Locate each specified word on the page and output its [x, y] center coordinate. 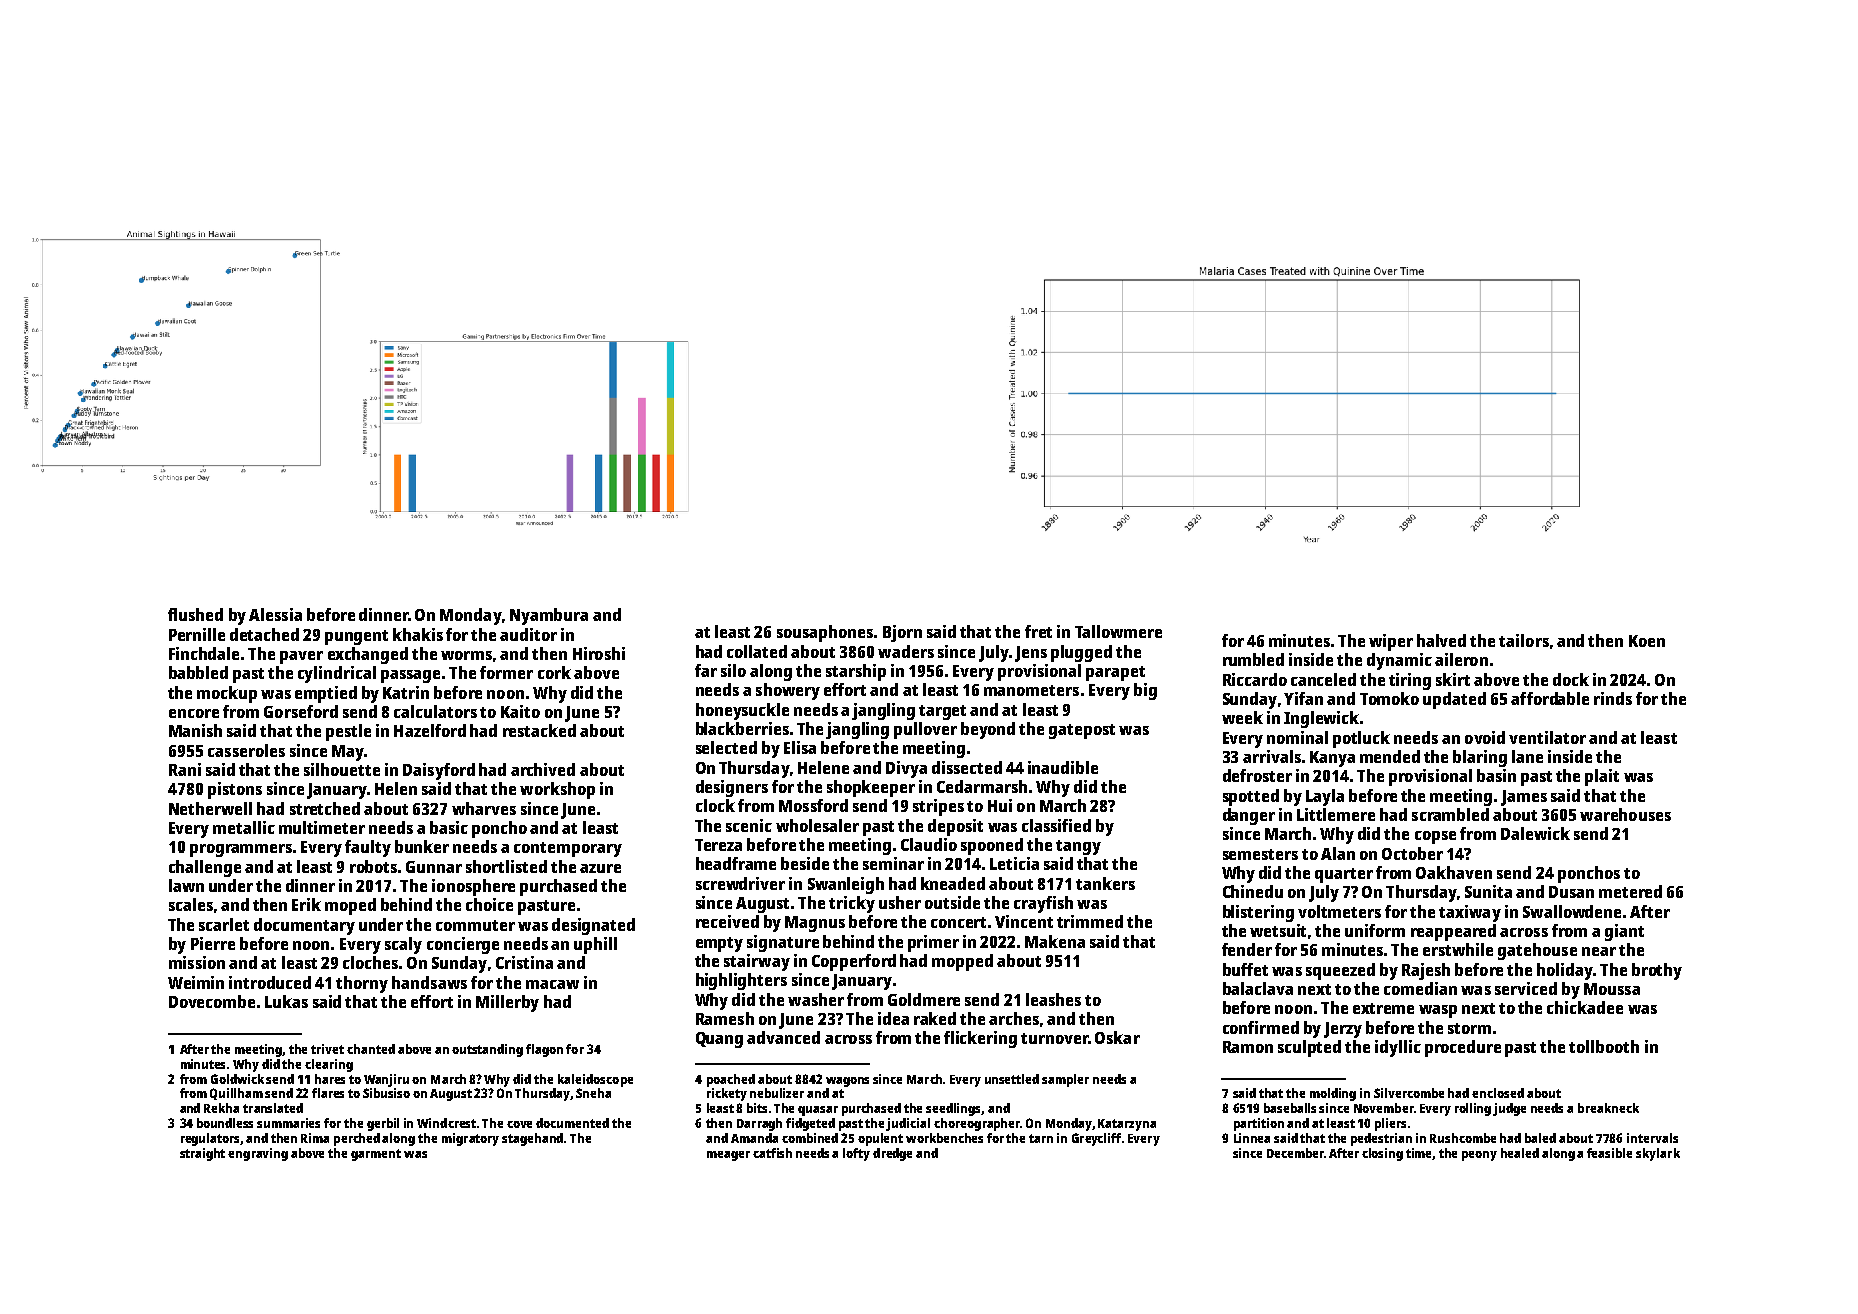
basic [449, 827]
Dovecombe [212, 1001]
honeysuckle [742, 711]
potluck [1361, 739]
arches [1014, 1018]
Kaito [520, 711]
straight [202, 1154]
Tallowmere [1118, 631]
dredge [892, 1154]
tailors [1524, 640]
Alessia [275, 614]
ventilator [1547, 737]
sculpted [1309, 1048]
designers [732, 788]
